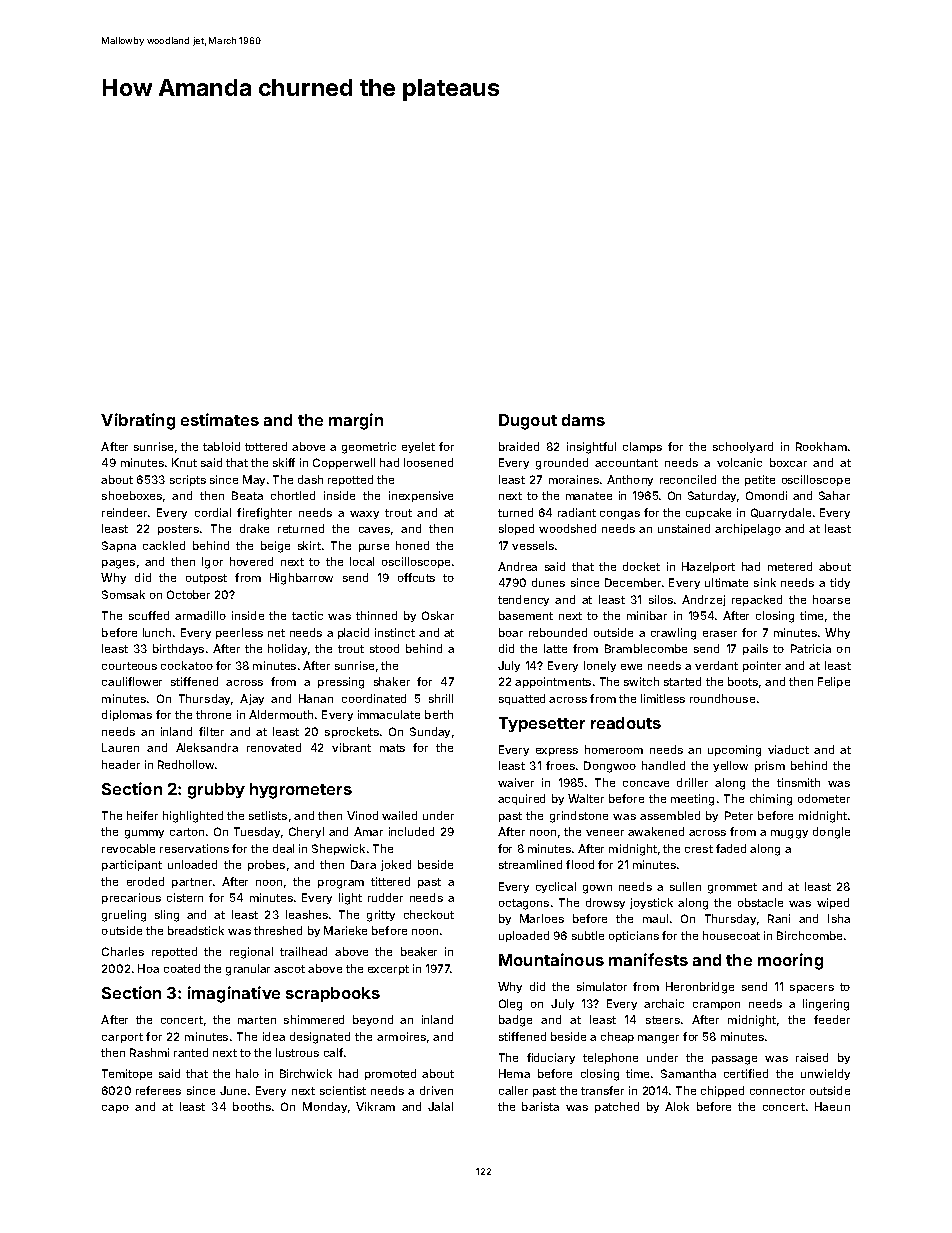 This screenshot has width=952, height=1233. I want to click on dams, so click(583, 420).
